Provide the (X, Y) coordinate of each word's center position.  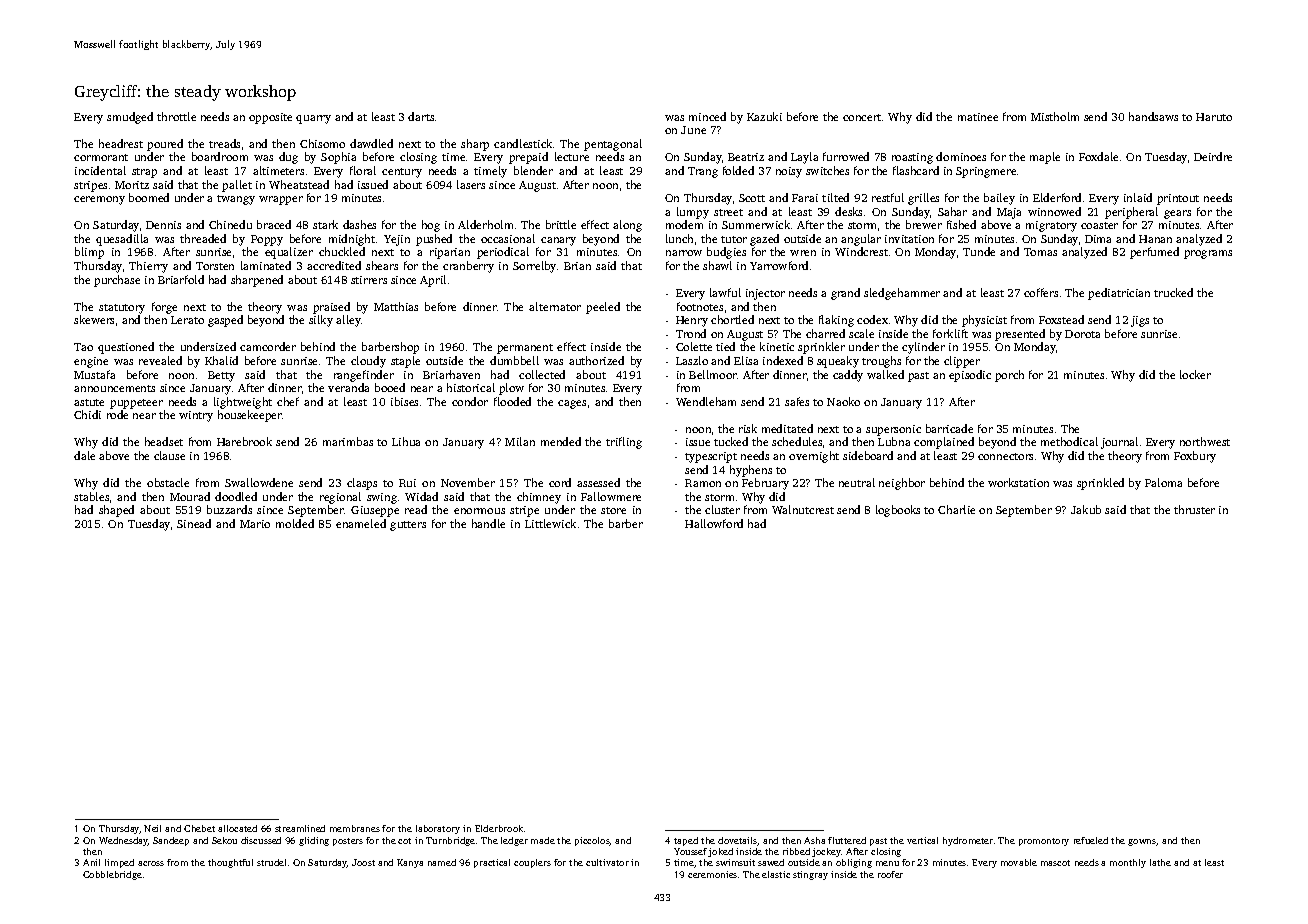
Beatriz (746, 157)
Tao (83, 347)
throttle (176, 116)
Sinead (194, 523)
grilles (923, 199)
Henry (692, 321)
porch (1009, 376)
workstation (1018, 482)
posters (348, 842)
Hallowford (714, 523)
